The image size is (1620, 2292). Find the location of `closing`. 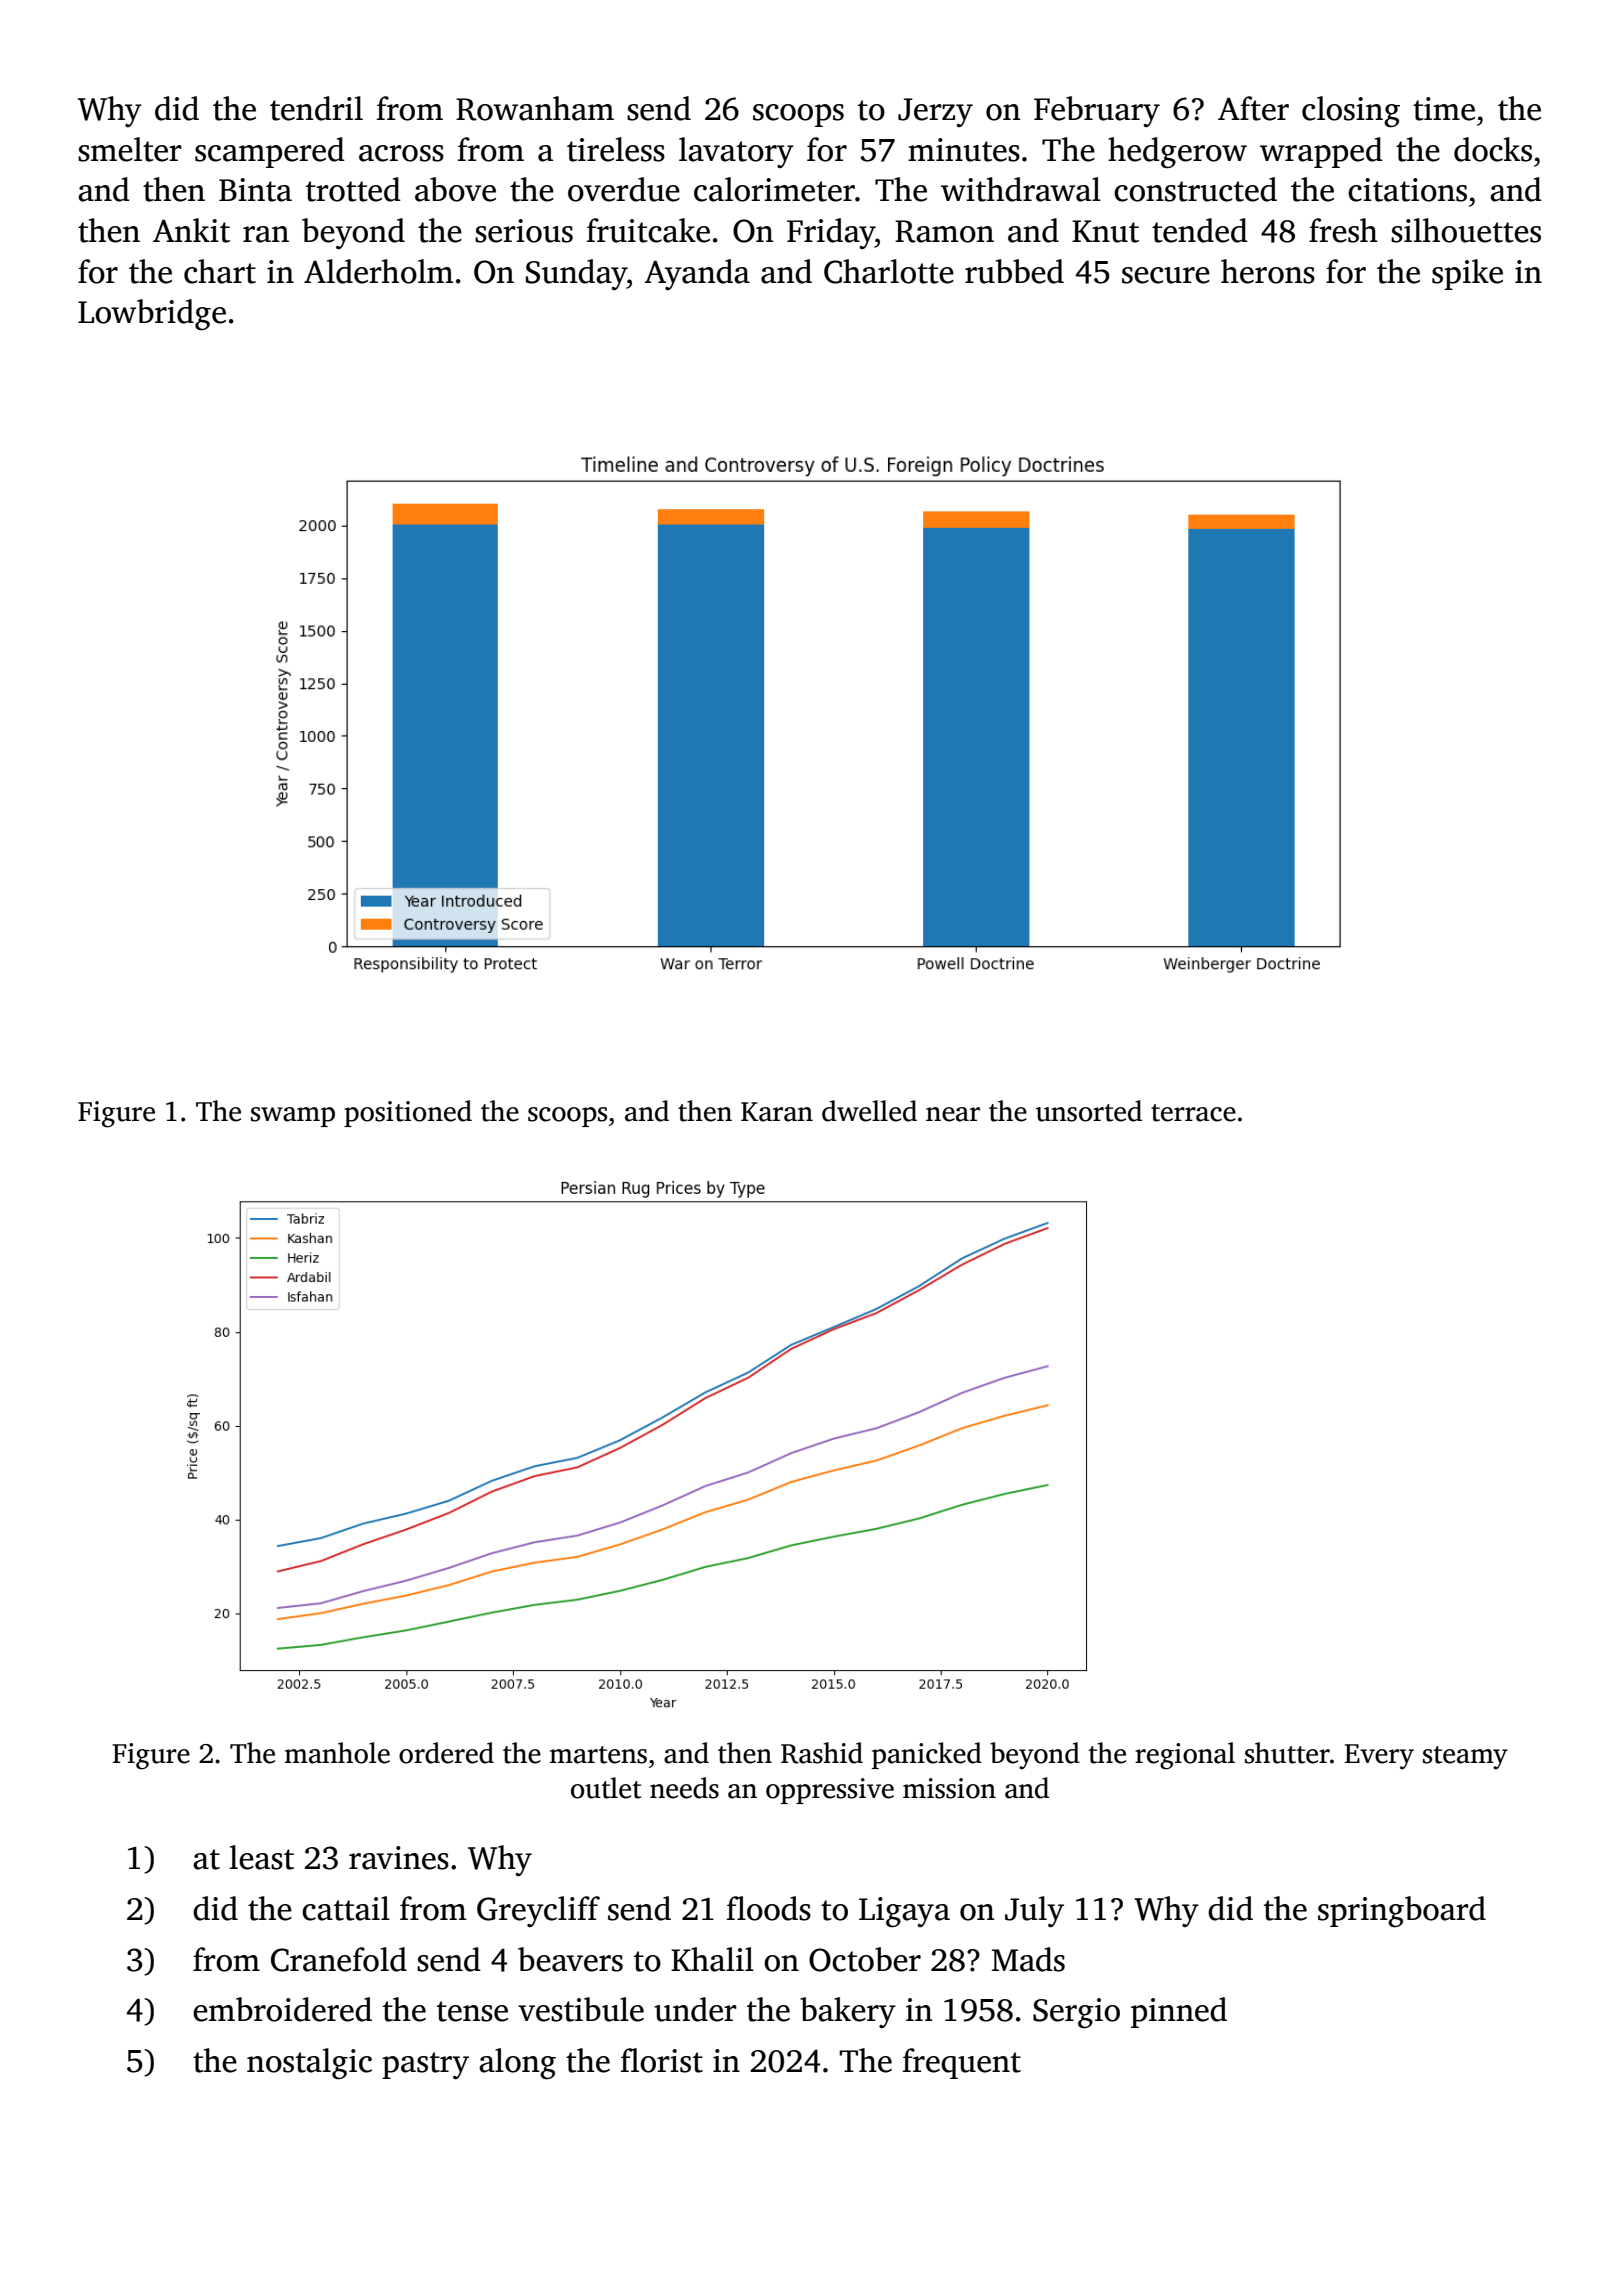

closing is located at coordinates (1351, 112).
